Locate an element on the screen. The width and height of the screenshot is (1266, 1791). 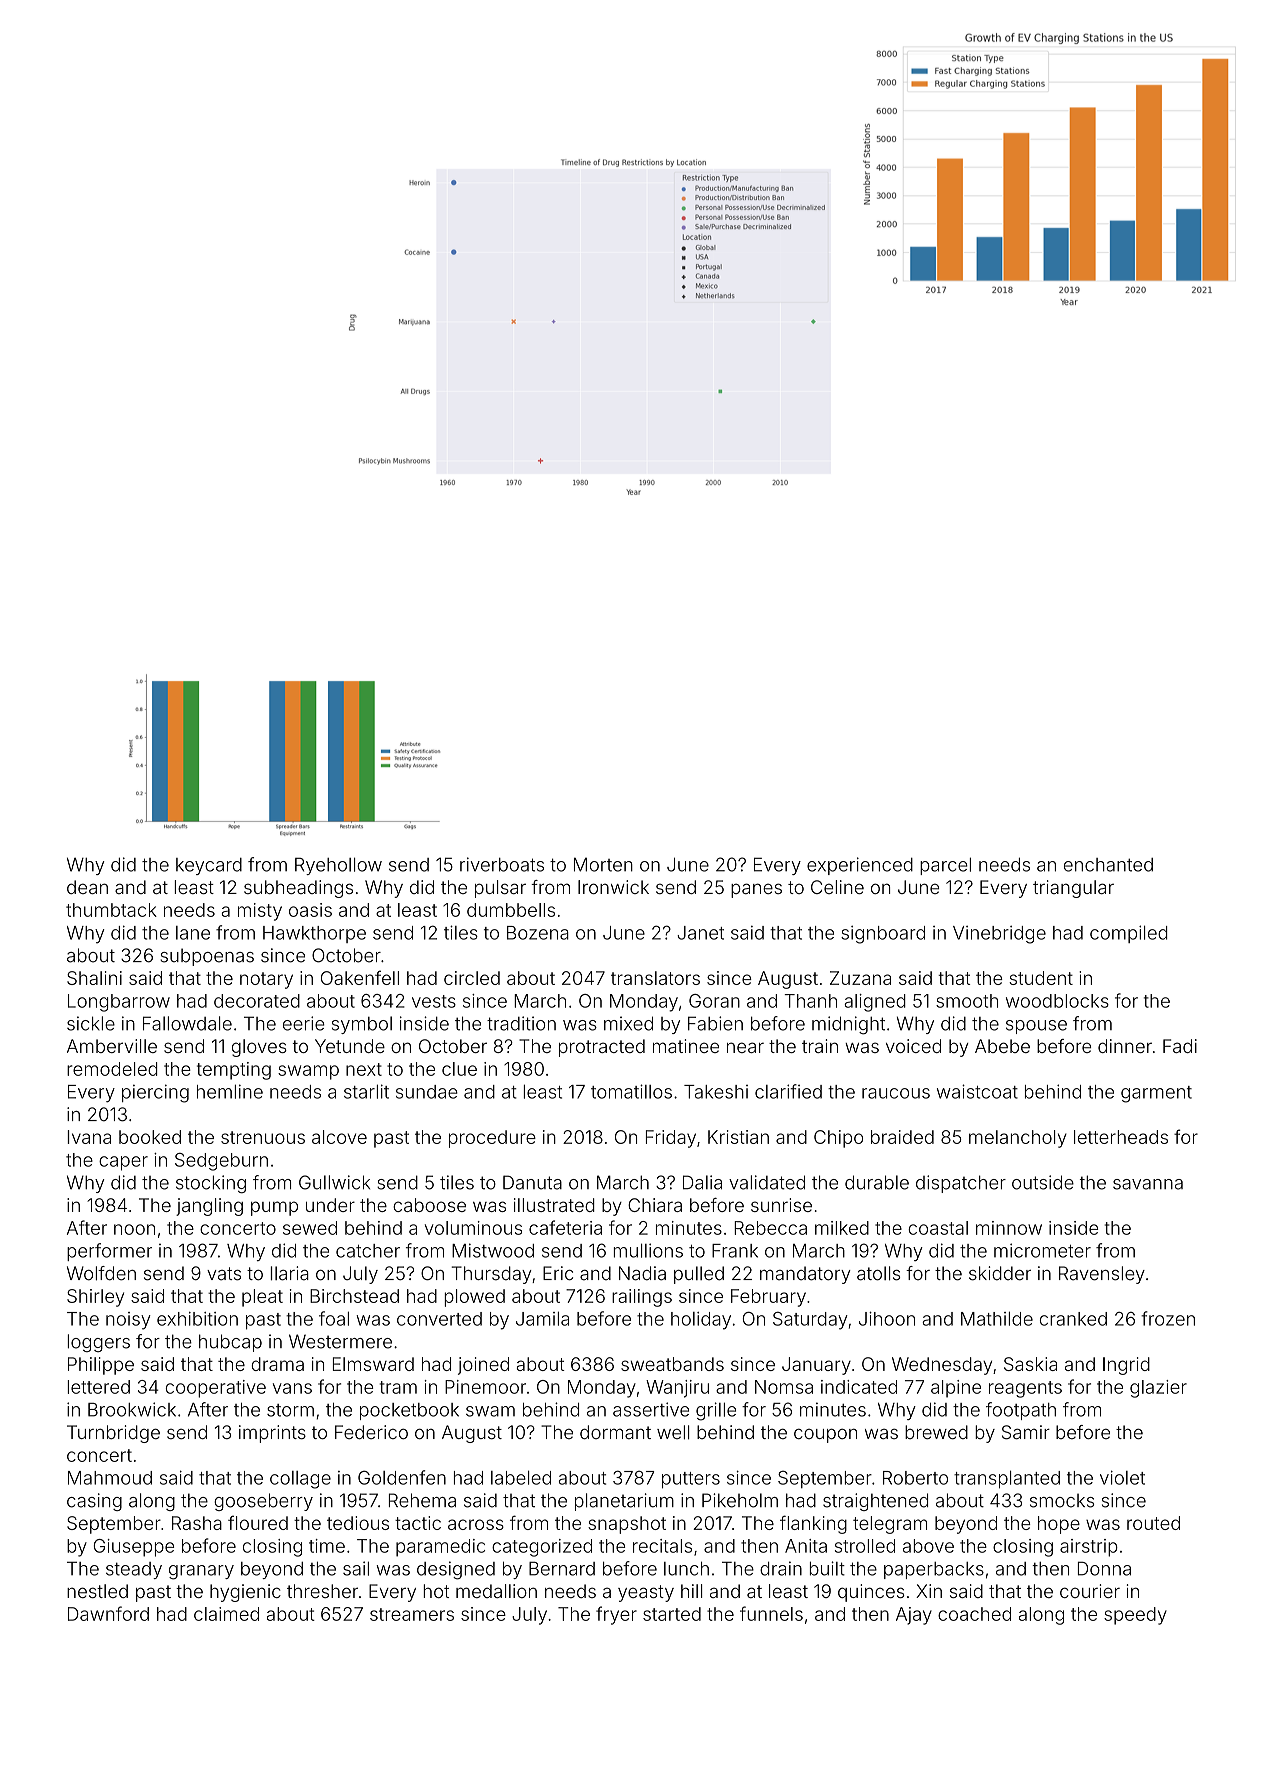
strenuous is located at coordinates (263, 1137).
